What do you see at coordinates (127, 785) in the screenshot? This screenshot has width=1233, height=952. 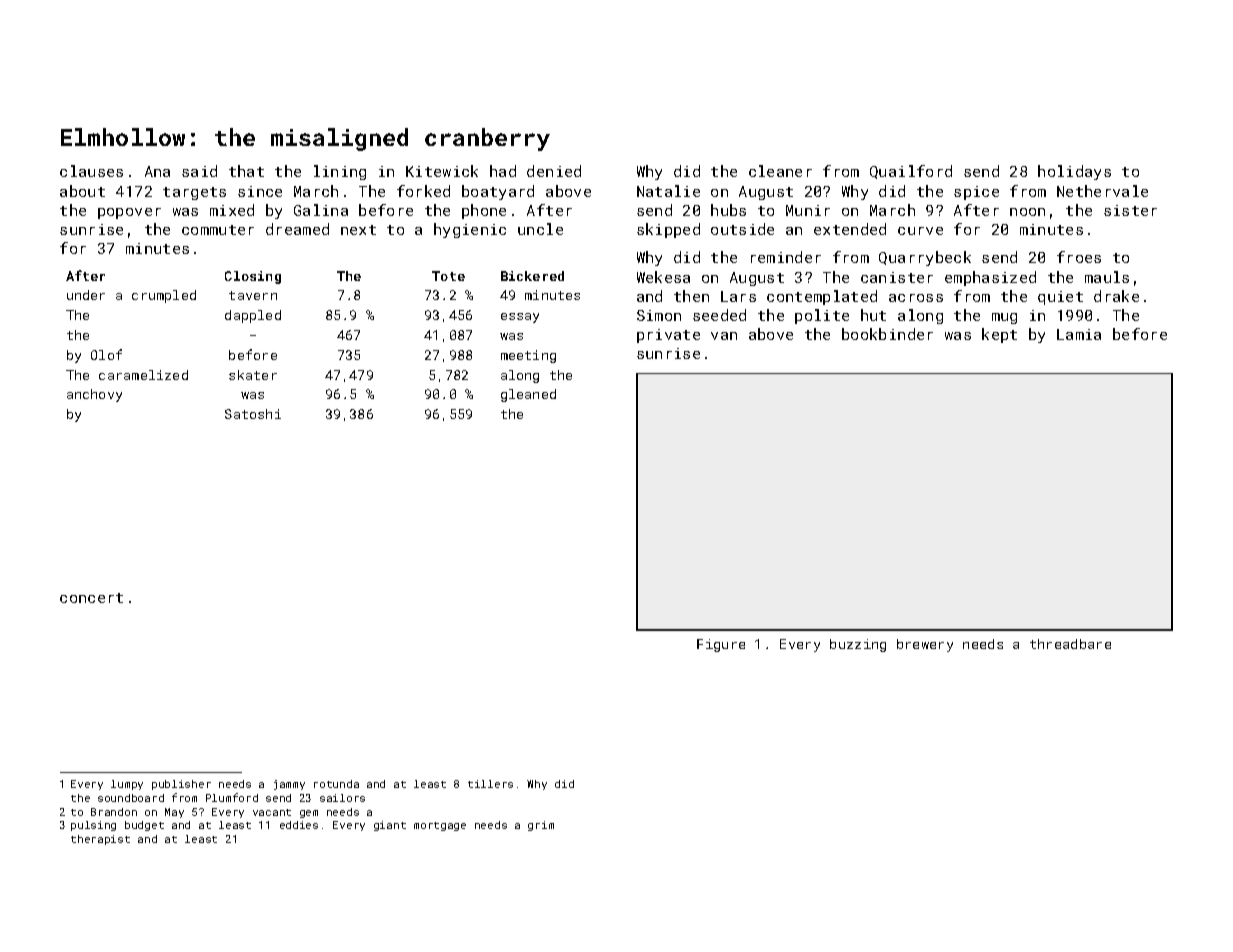 I see `lumpy` at bounding box center [127, 785].
